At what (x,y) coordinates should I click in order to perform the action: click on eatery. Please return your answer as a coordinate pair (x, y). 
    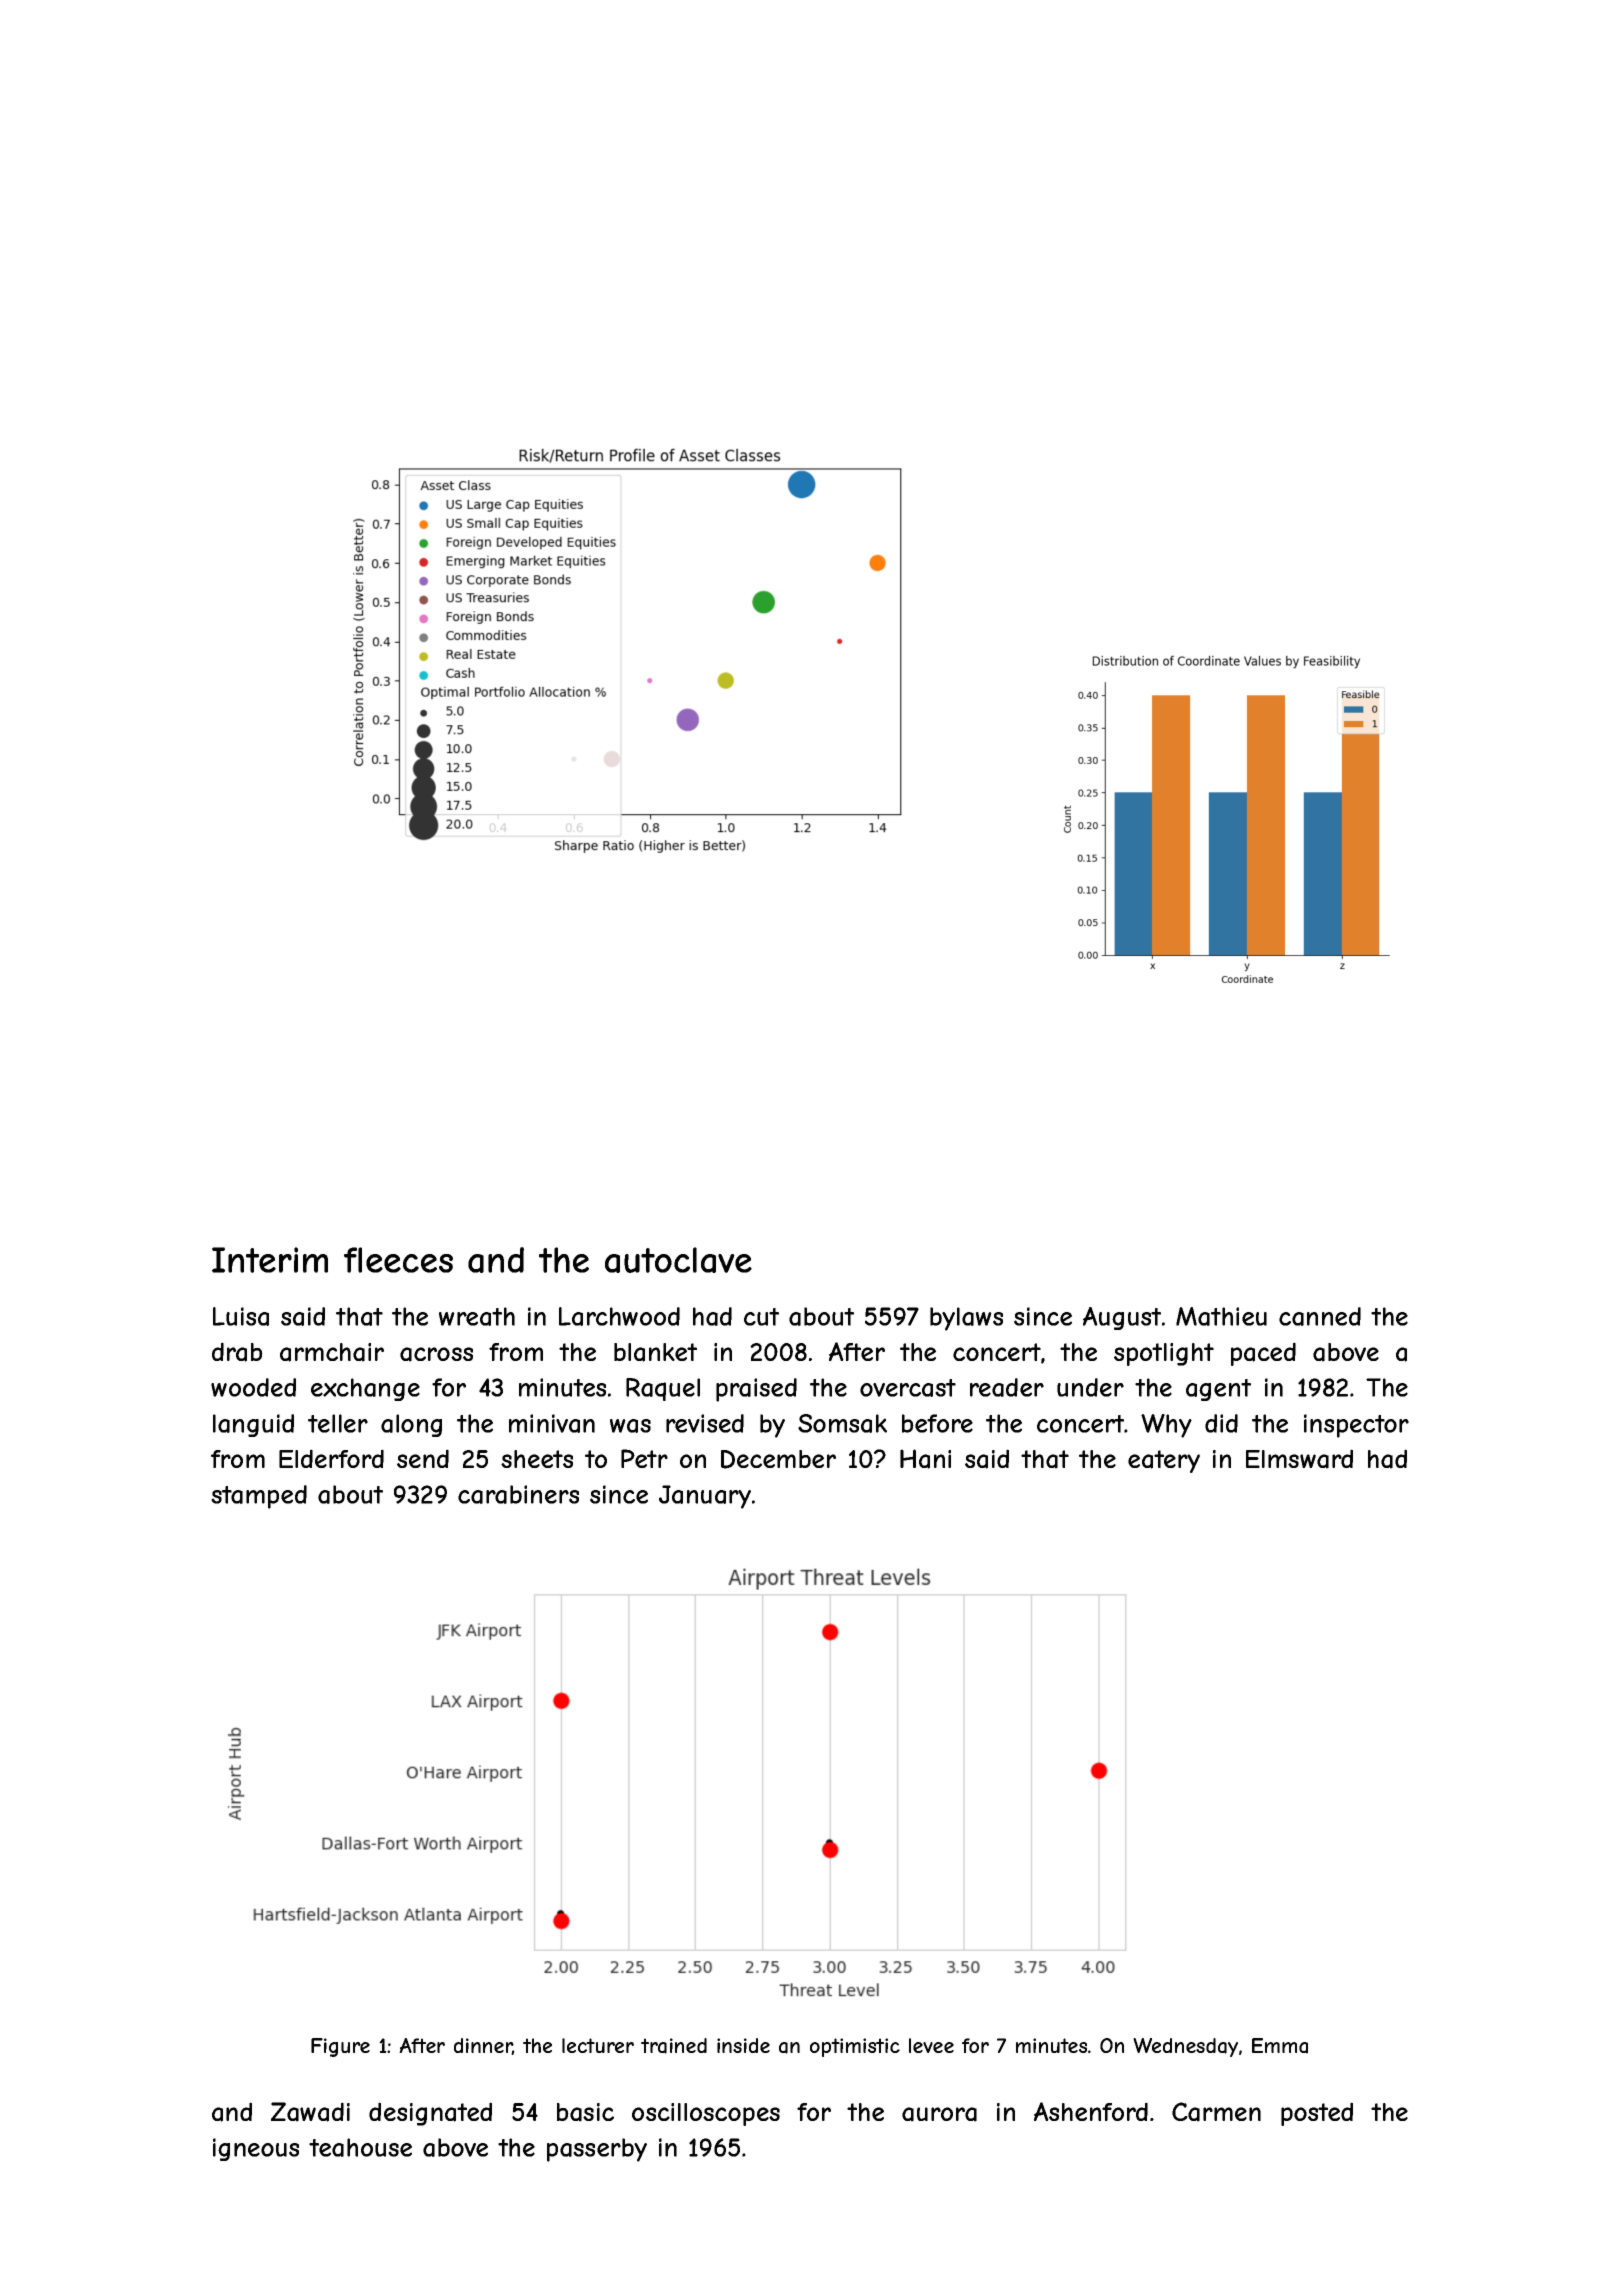
    Looking at the image, I should click on (1164, 1461).
